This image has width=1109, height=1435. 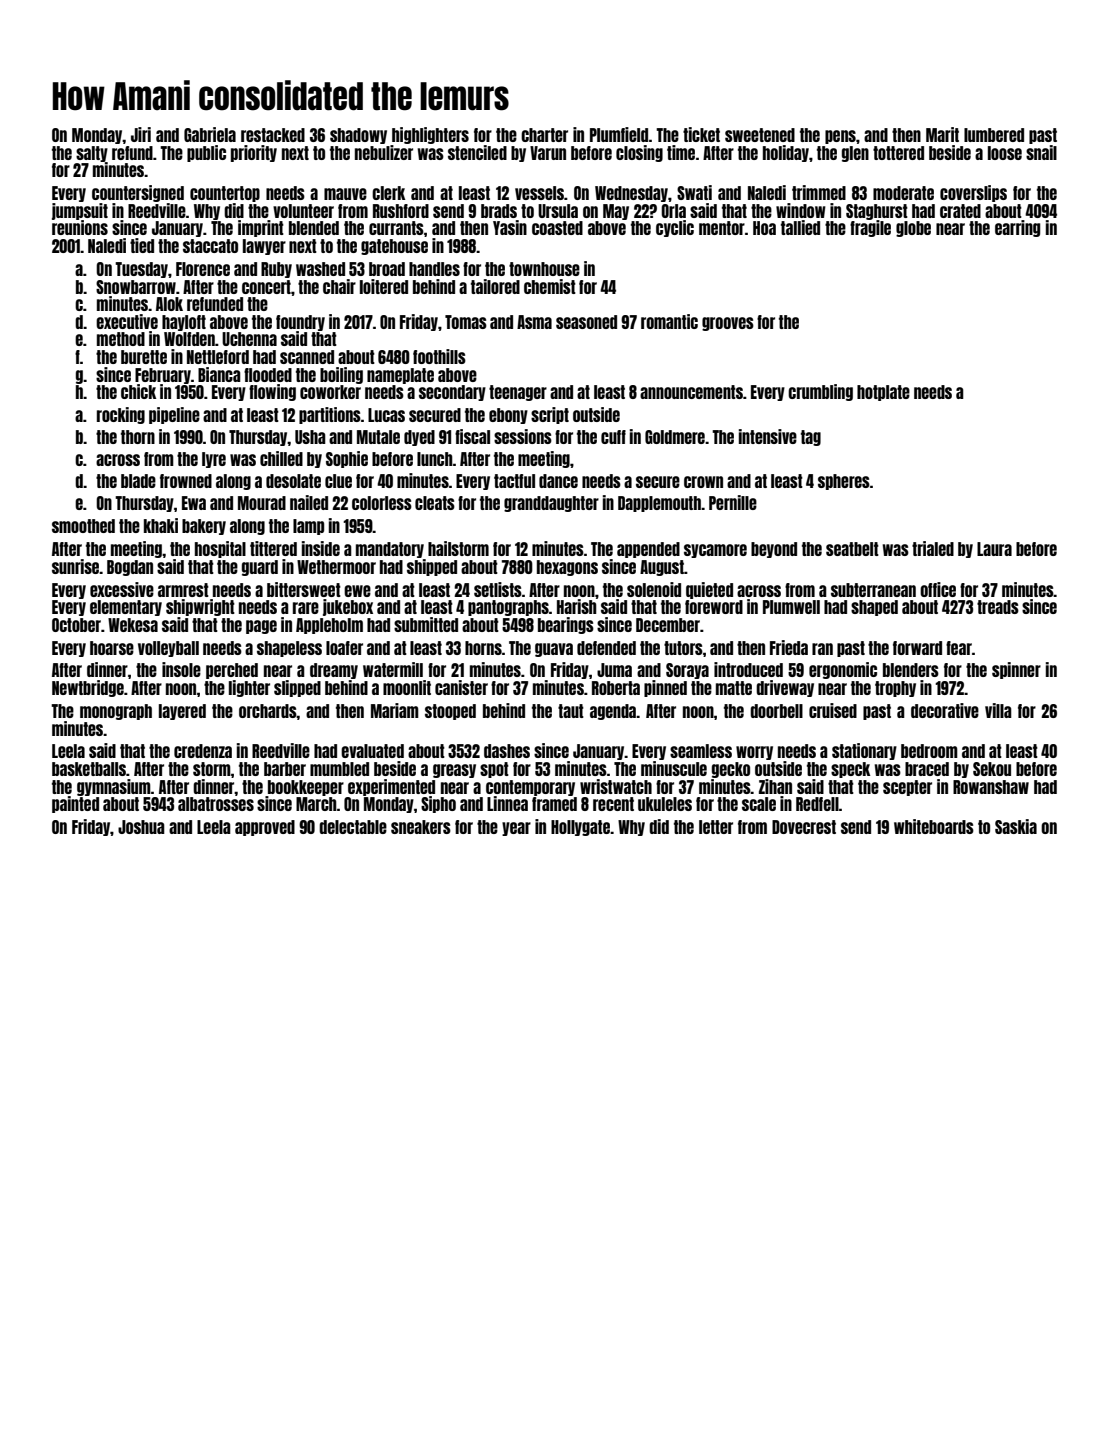 I want to click on cleats, so click(x=435, y=503).
